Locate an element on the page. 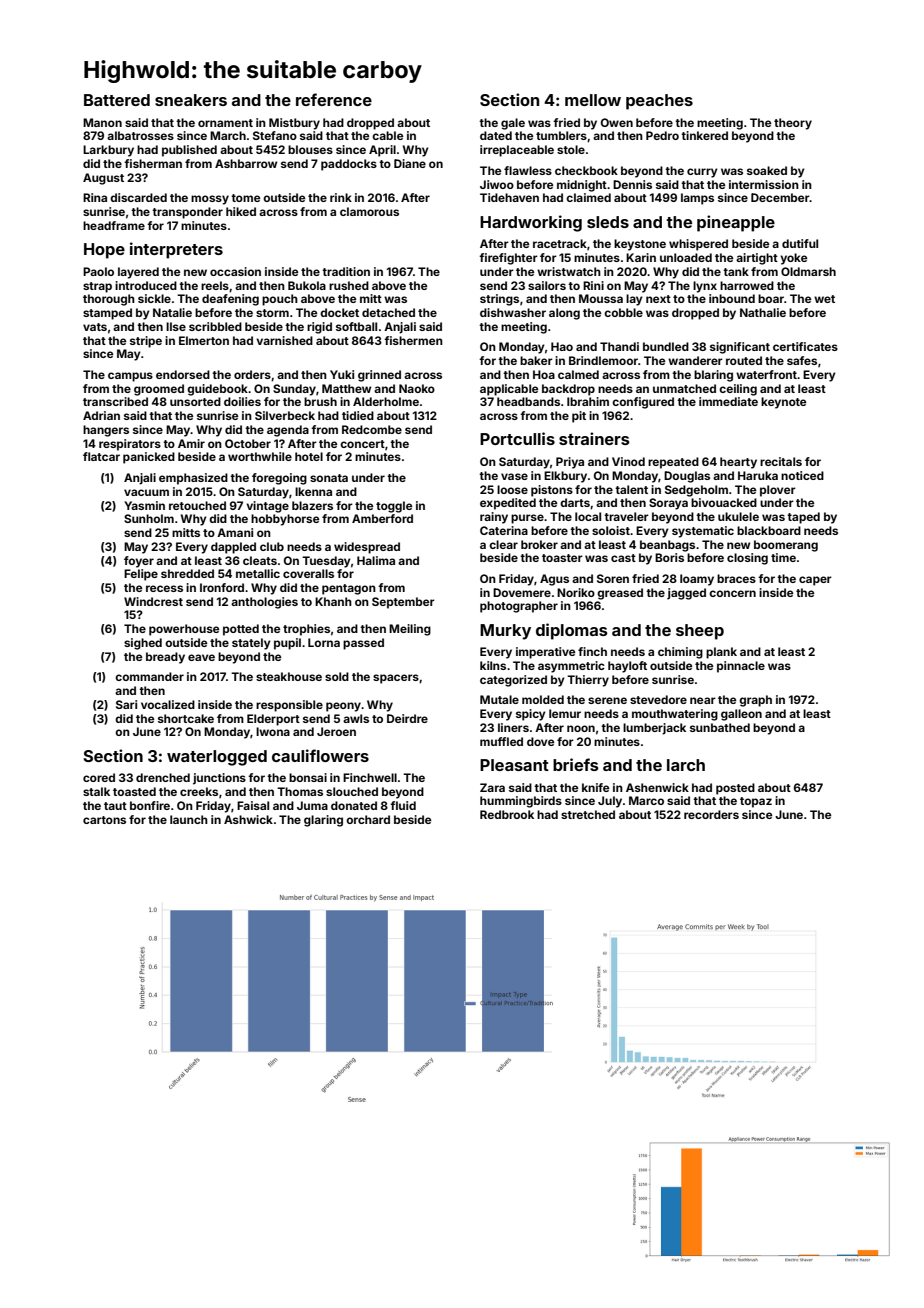  Oldmarsh is located at coordinates (808, 271).
